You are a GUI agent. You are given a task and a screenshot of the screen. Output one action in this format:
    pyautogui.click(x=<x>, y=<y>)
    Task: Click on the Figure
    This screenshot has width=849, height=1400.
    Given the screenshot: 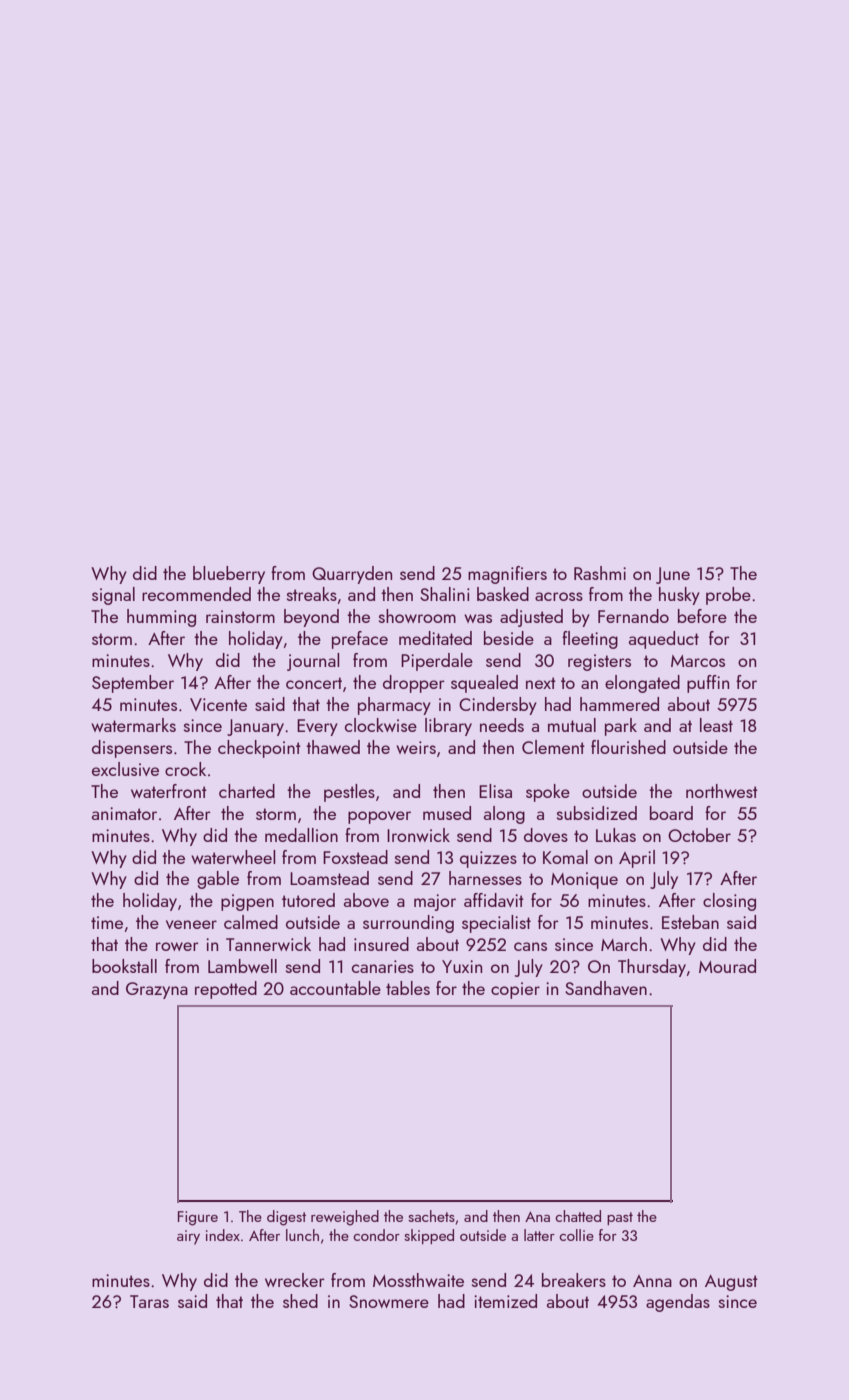 What is the action you would take?
    pyautogui.click(x=198, y=1218)
